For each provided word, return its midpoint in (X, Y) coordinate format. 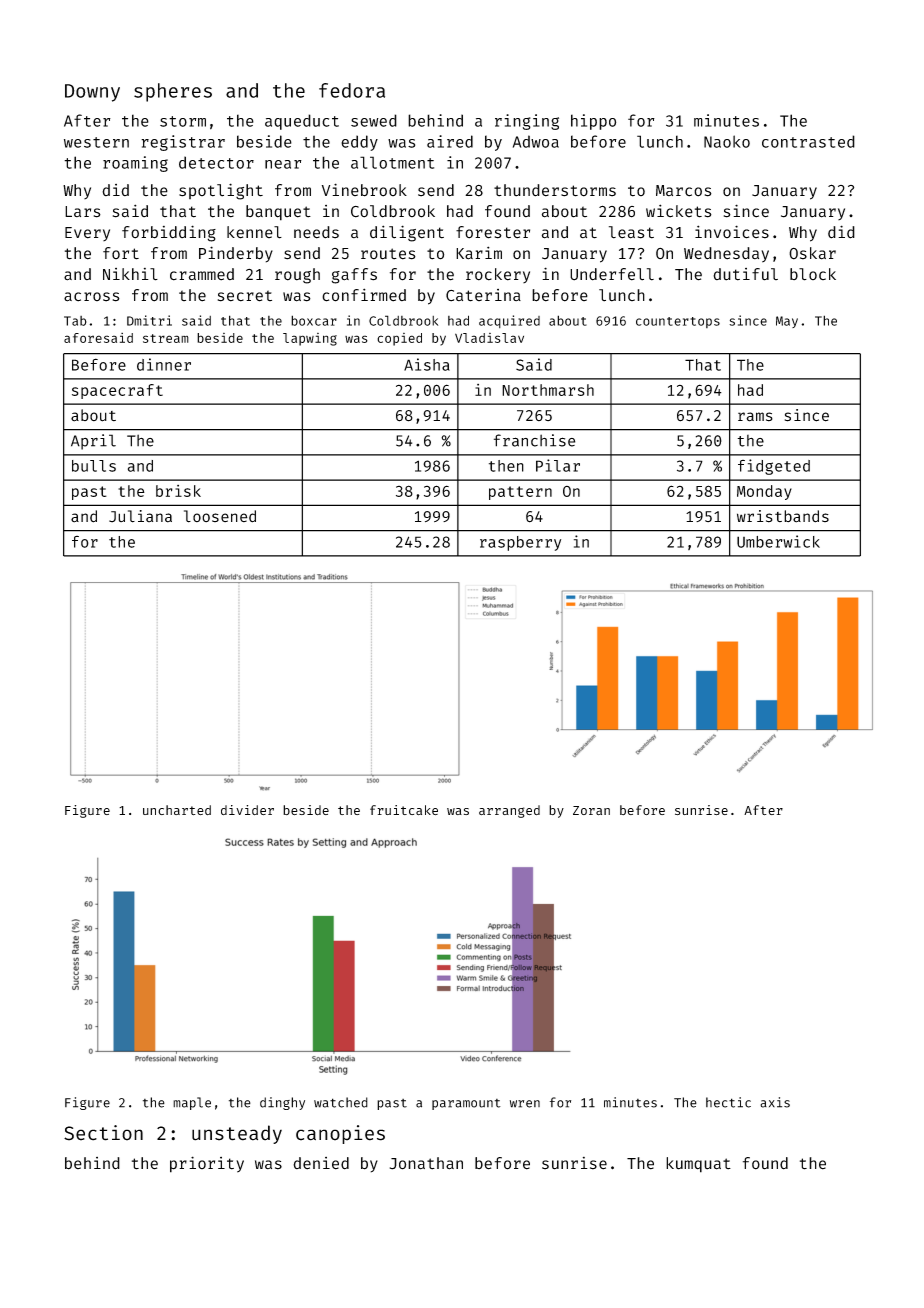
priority (207, 1164)
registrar (183, 143)
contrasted (808, 141)
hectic (728, 1102)
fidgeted (774, 467)
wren (525, 1104)
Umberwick (778, 541)
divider (247, 810)
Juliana (140, 516)
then (506, 466)
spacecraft (117, 391)
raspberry (520, 543)
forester (493, 232)
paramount (466, 1104)
